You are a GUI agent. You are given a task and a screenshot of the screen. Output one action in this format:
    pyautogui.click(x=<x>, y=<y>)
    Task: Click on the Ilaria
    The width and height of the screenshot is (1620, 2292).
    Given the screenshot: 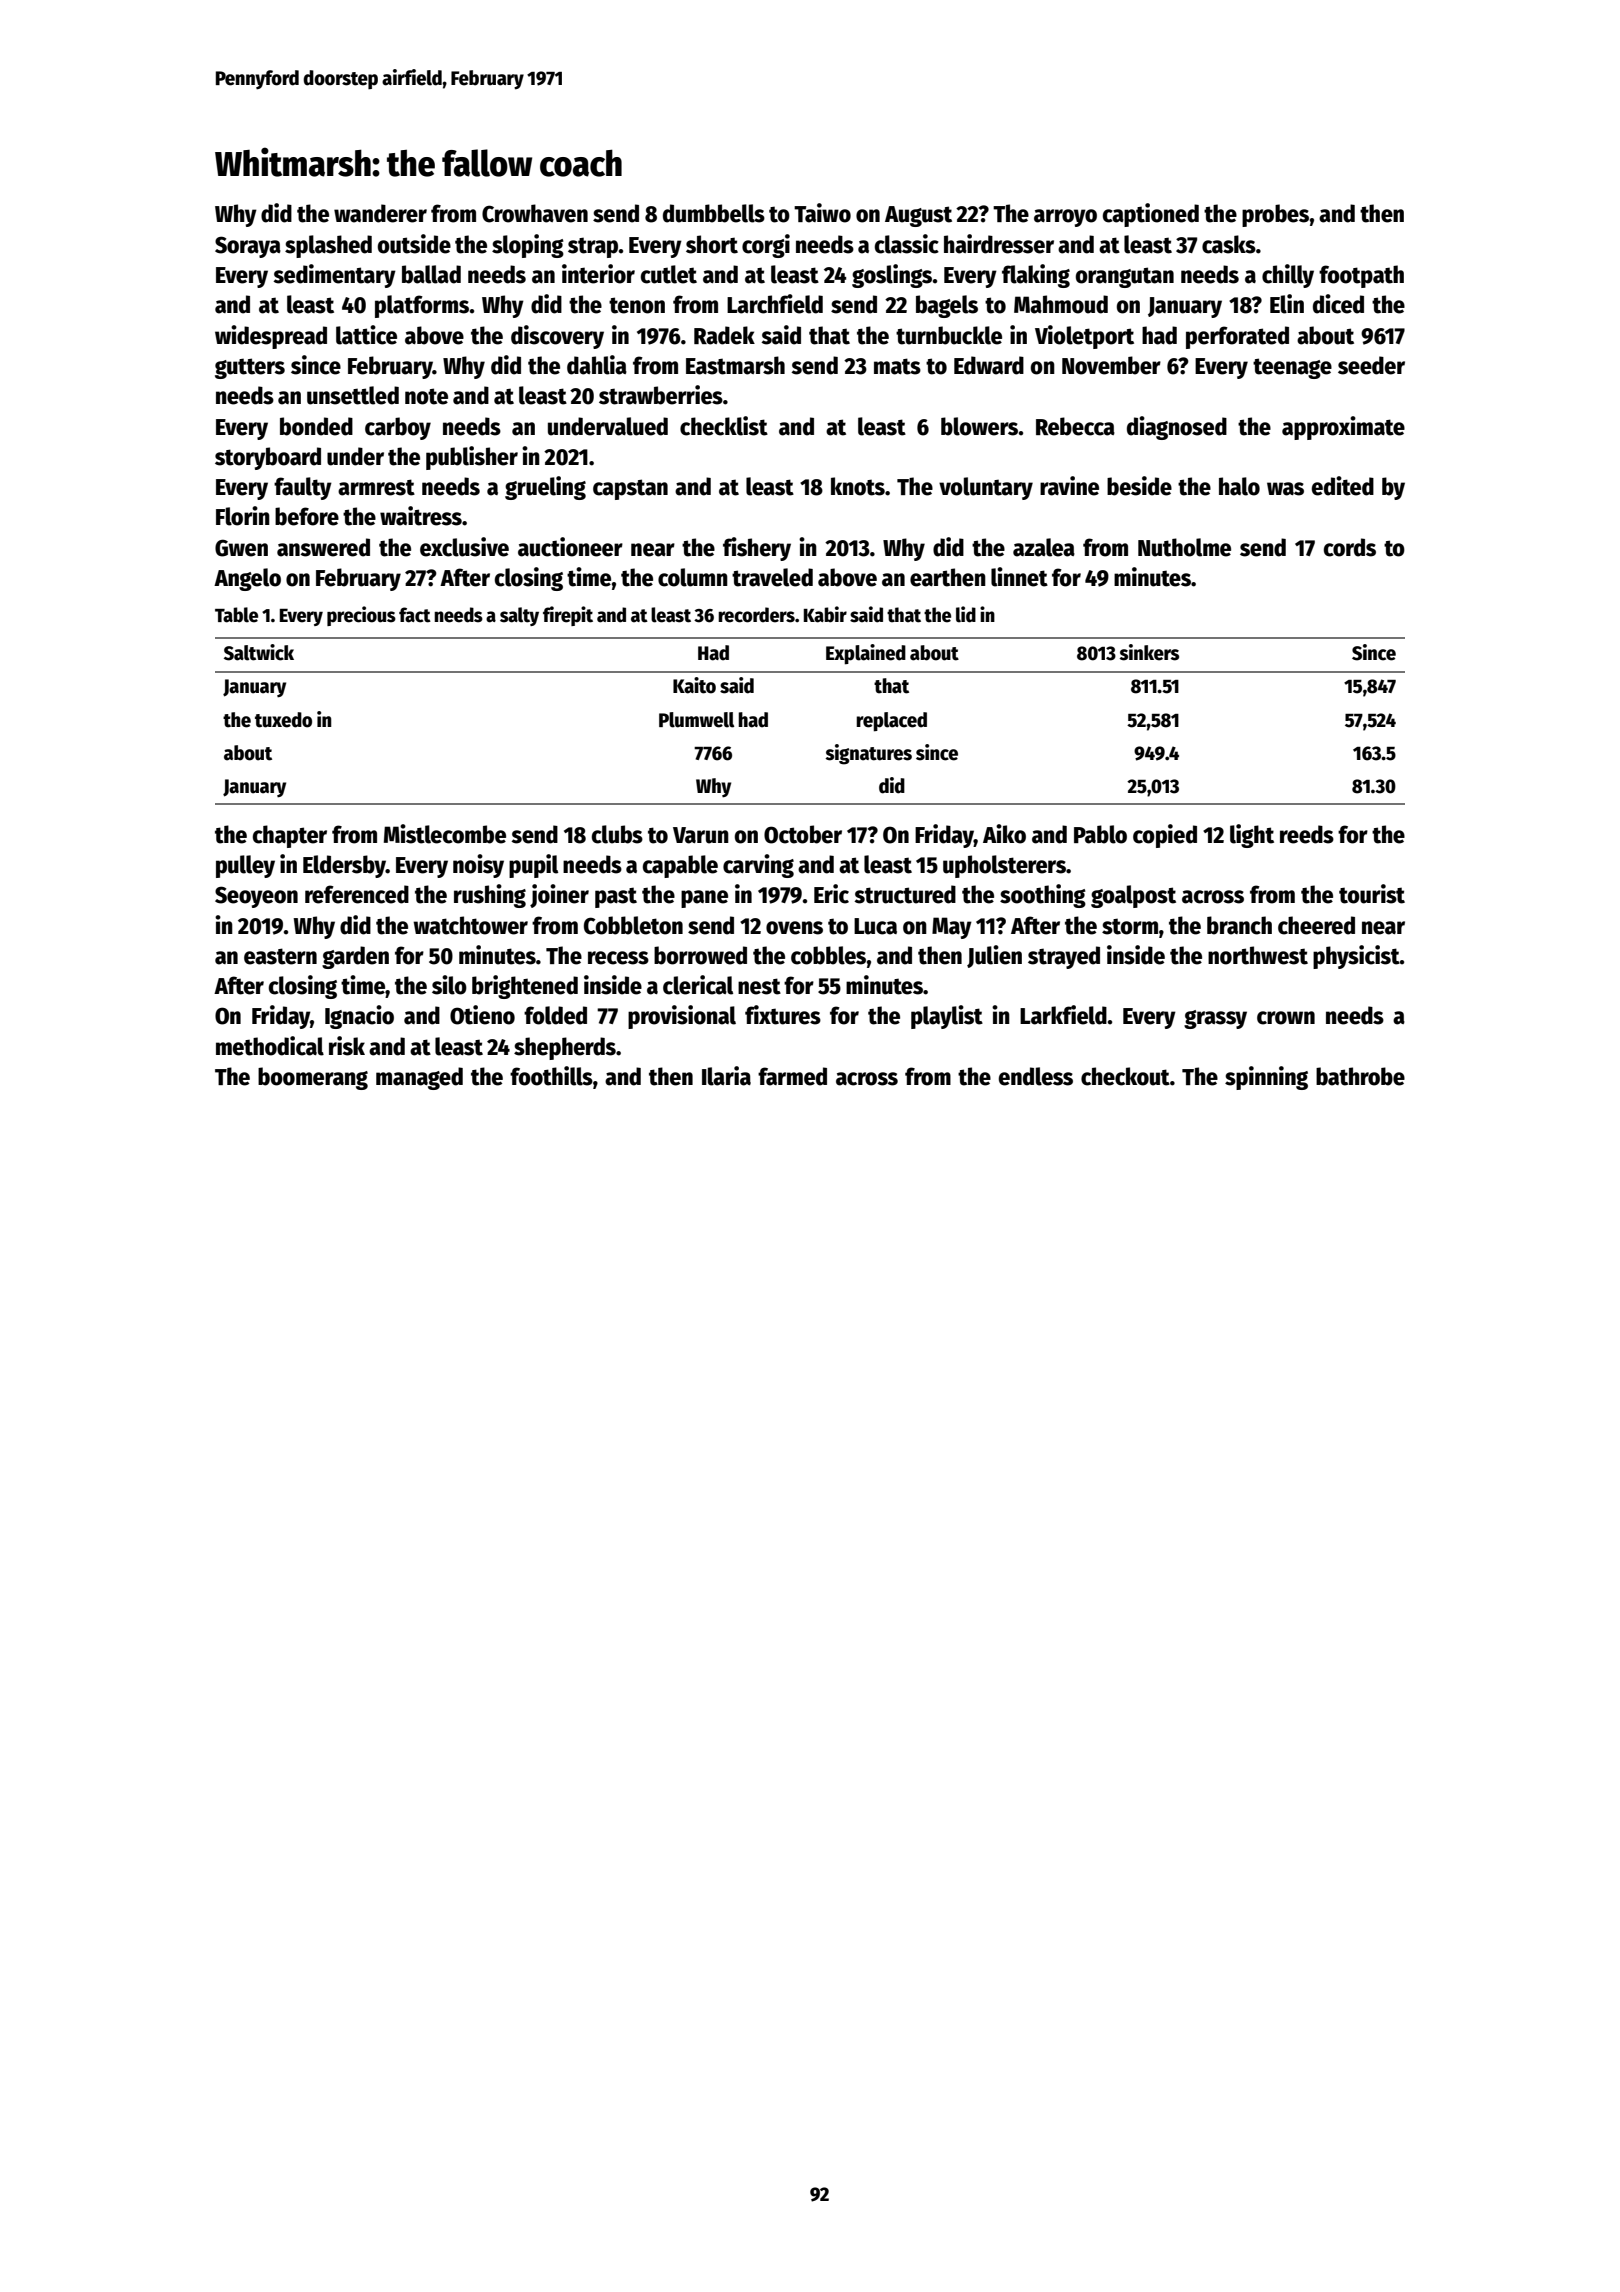 What is the action you would take?
    pyautogui.click(x=726, y=1076)
